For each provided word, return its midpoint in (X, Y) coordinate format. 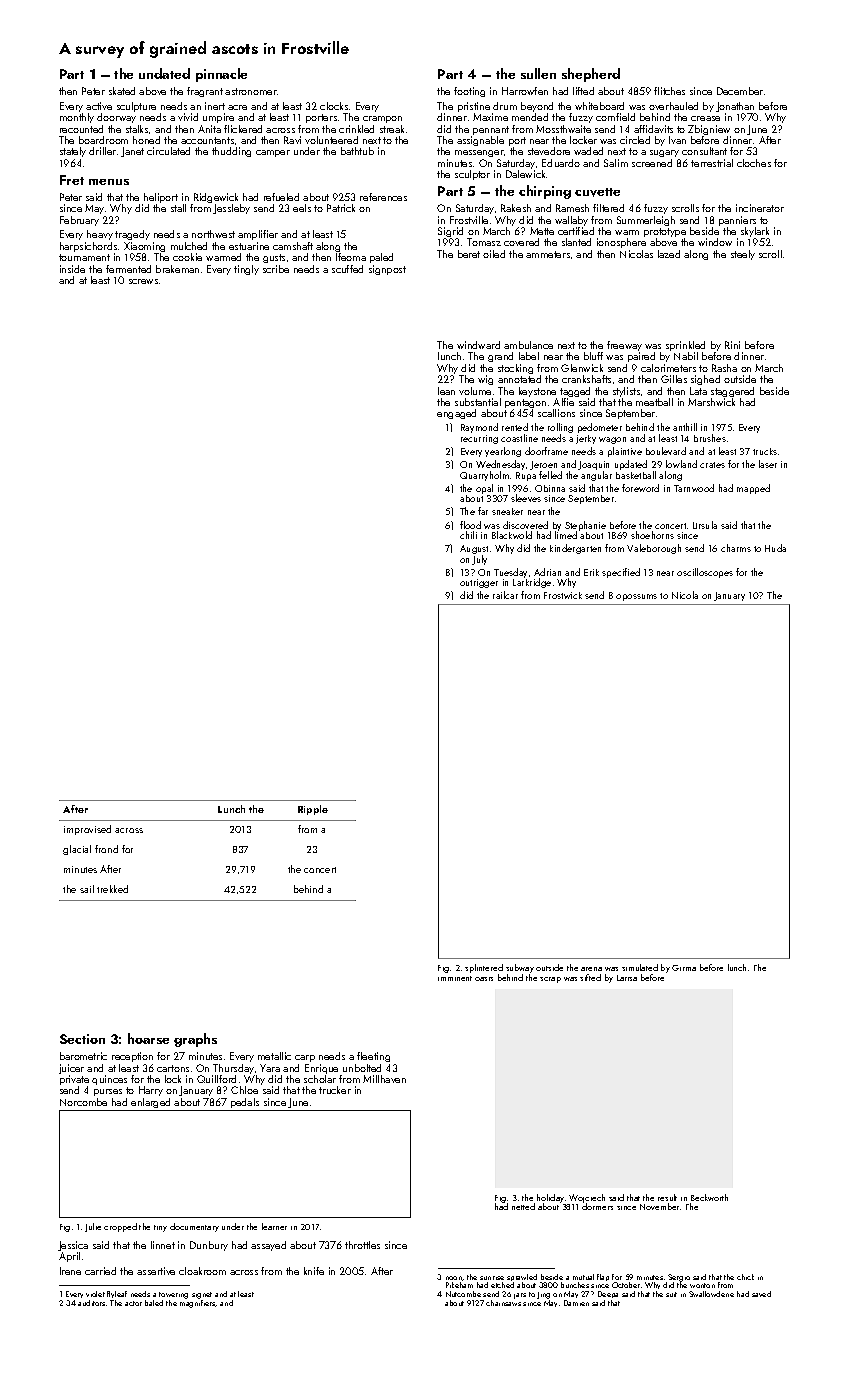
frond (106, 849)
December (740, 91)
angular (596, 476)
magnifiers (198, 1304)
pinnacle (221, 75)
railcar (505, 595)
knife (314, 1271)
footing (469, 92)
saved (761, 1294)
